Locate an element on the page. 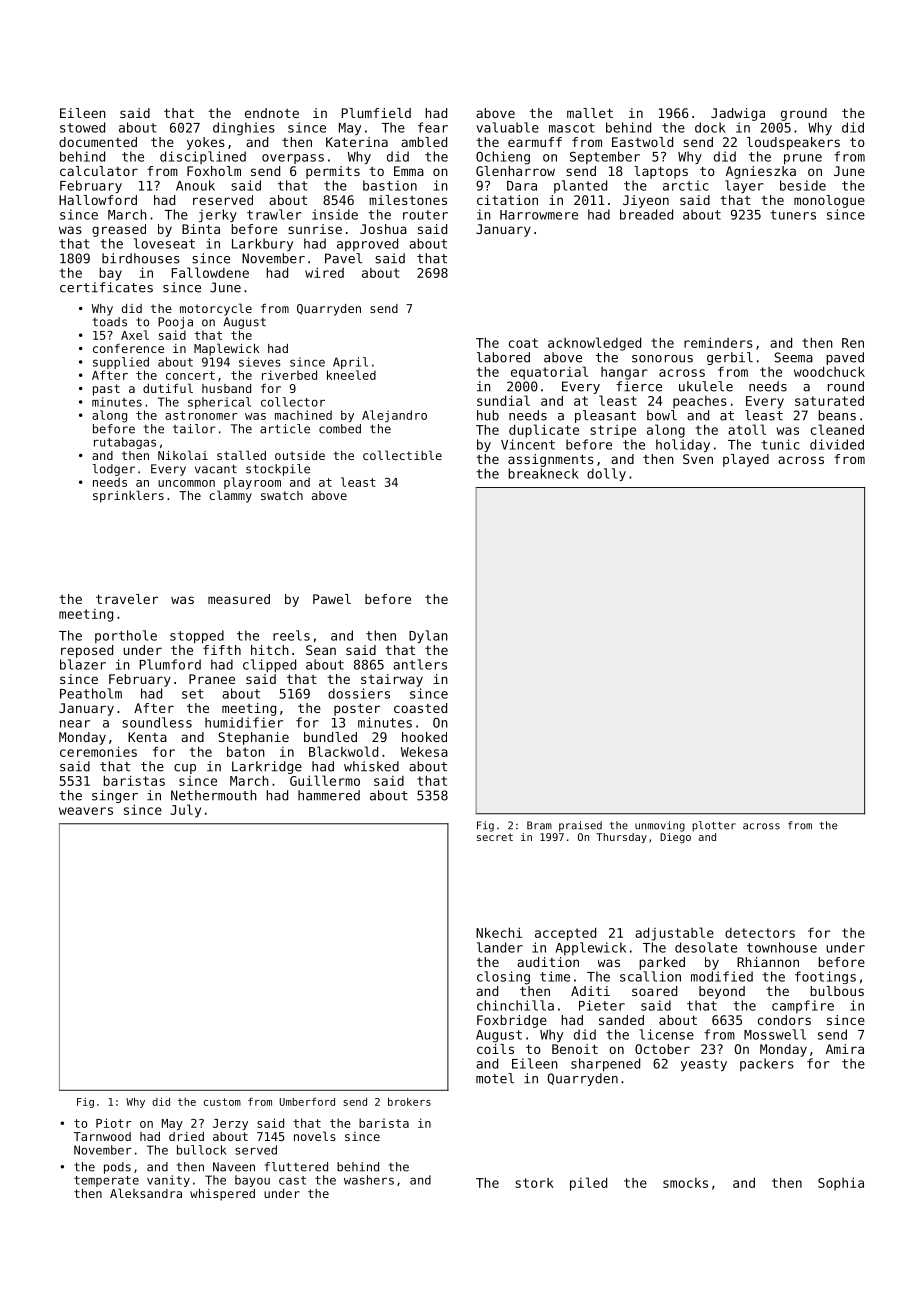 The image size is (924, 1308). dock is located at coordinates (710, 127).
